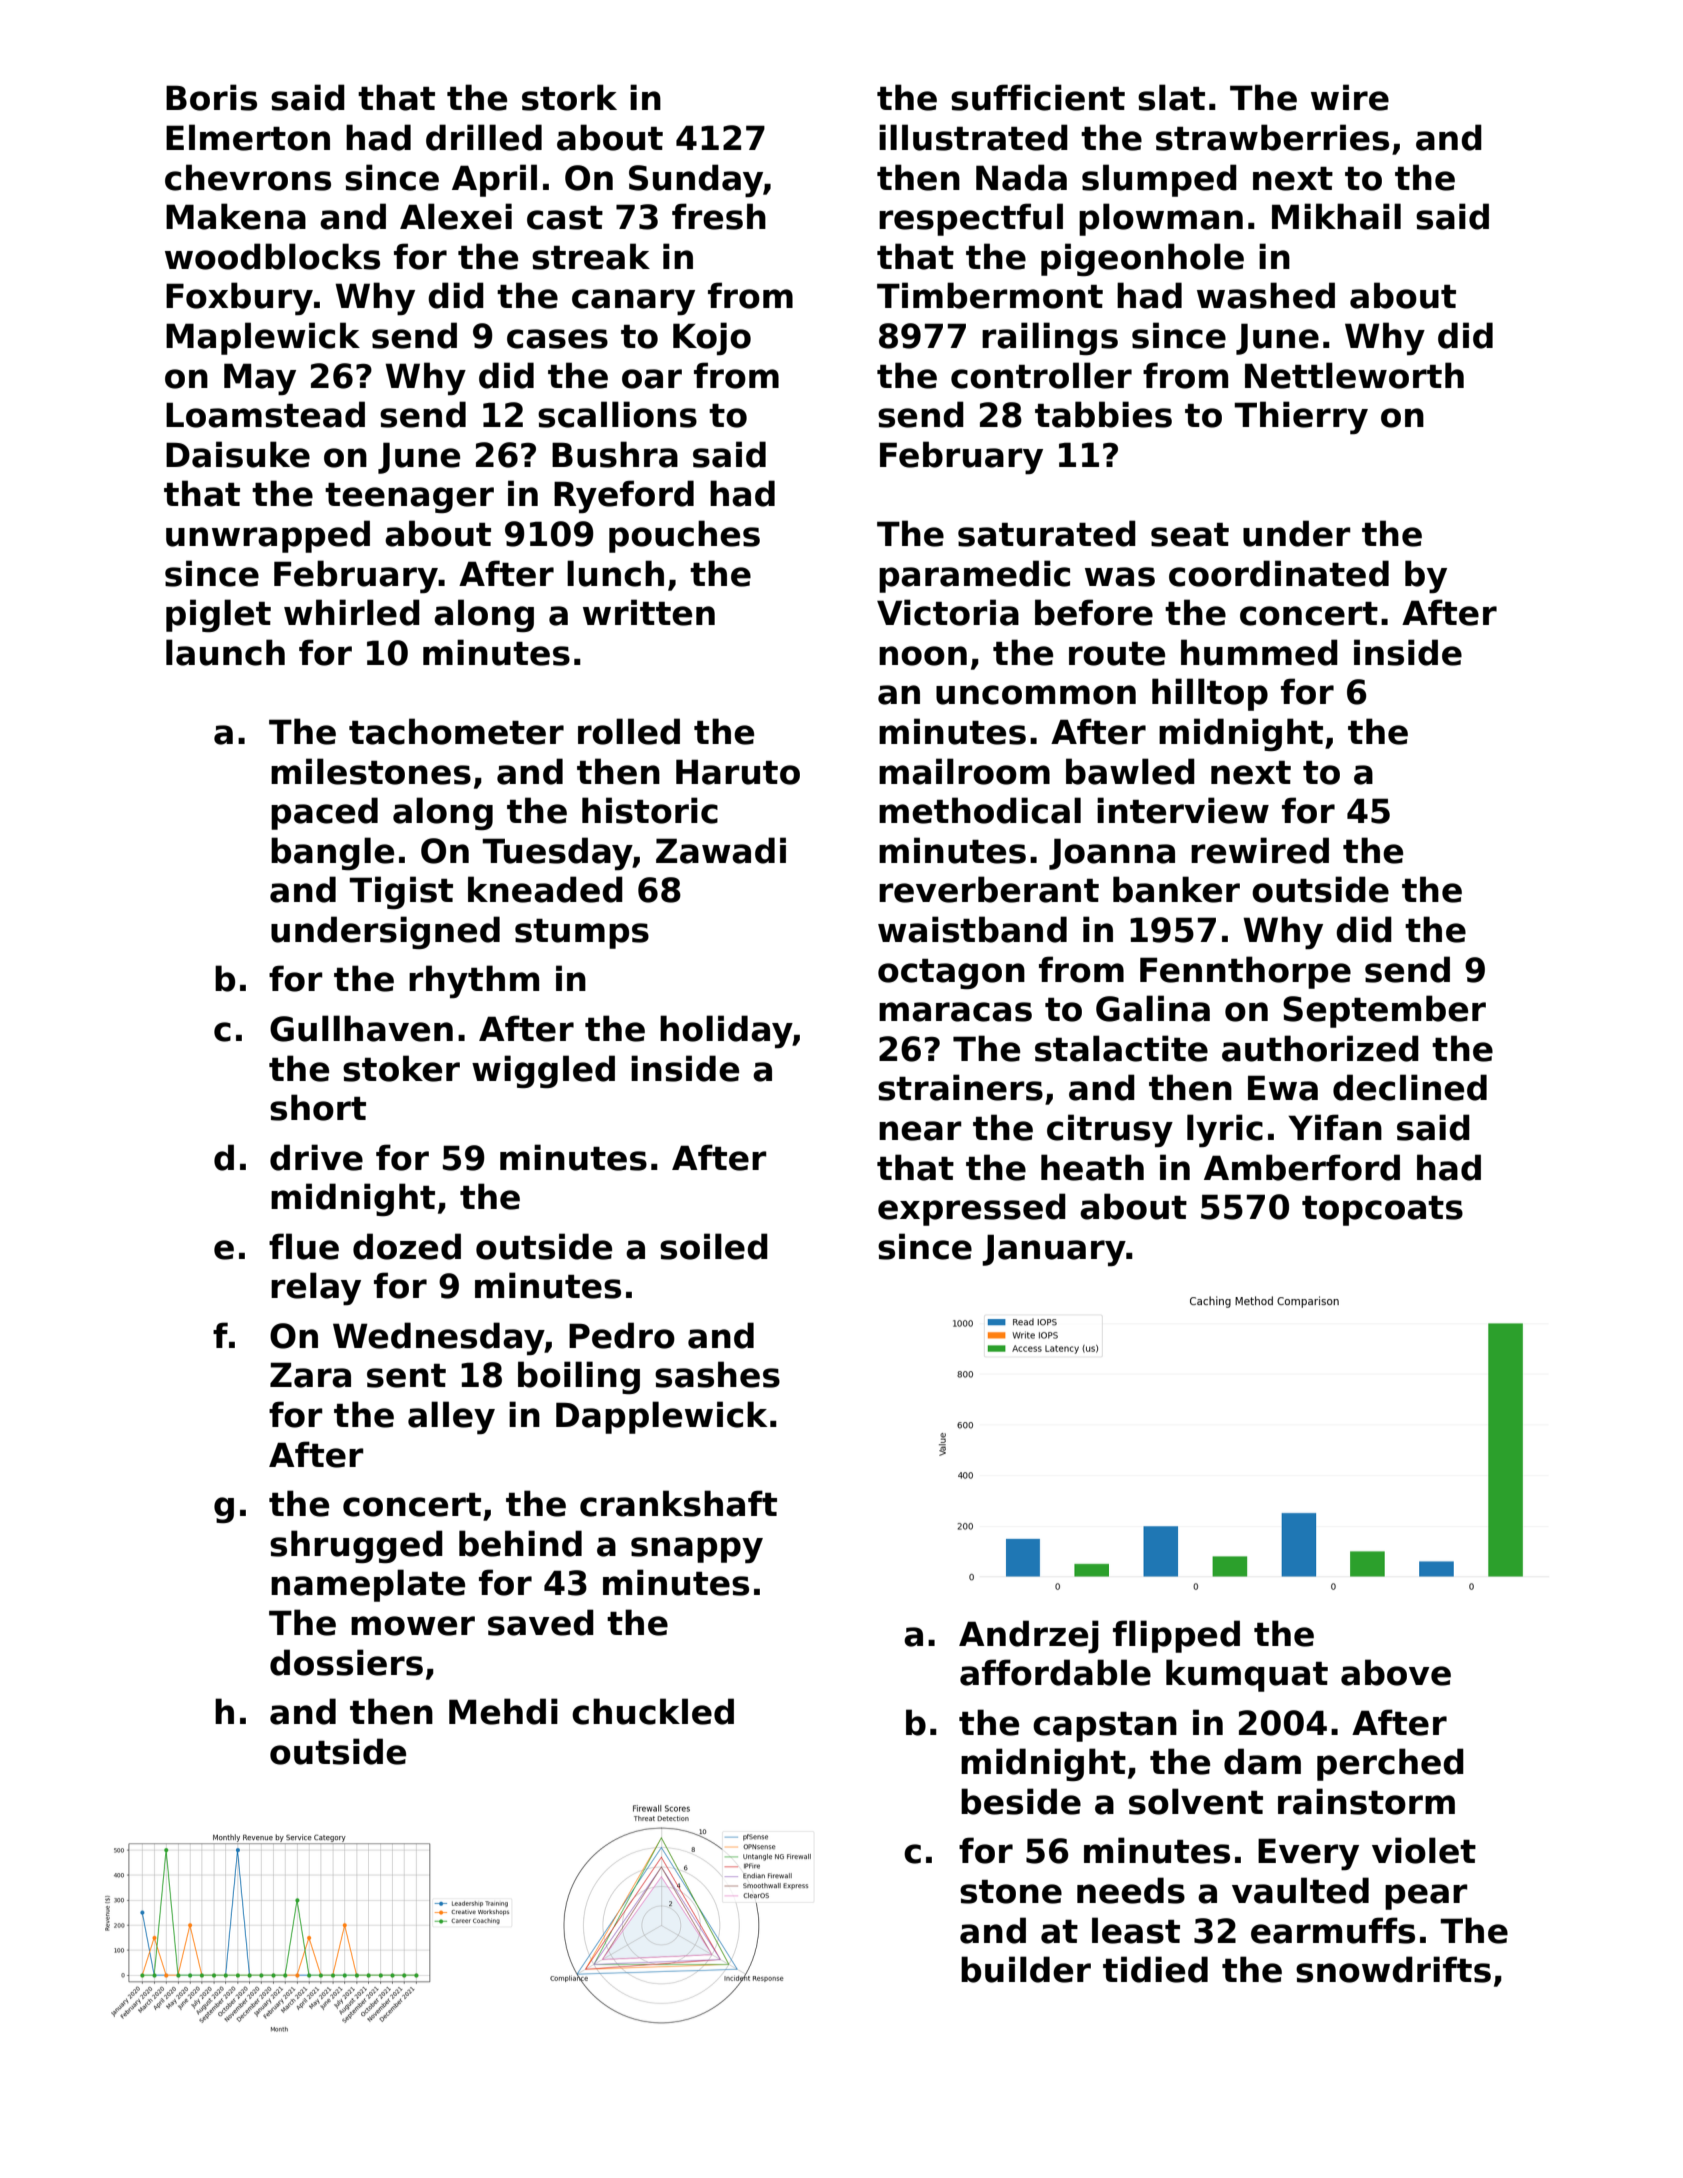 The image size is (1683, 2178). Describe the element at coordinates (1171, 97) in the image. I see `slat` at that location.
